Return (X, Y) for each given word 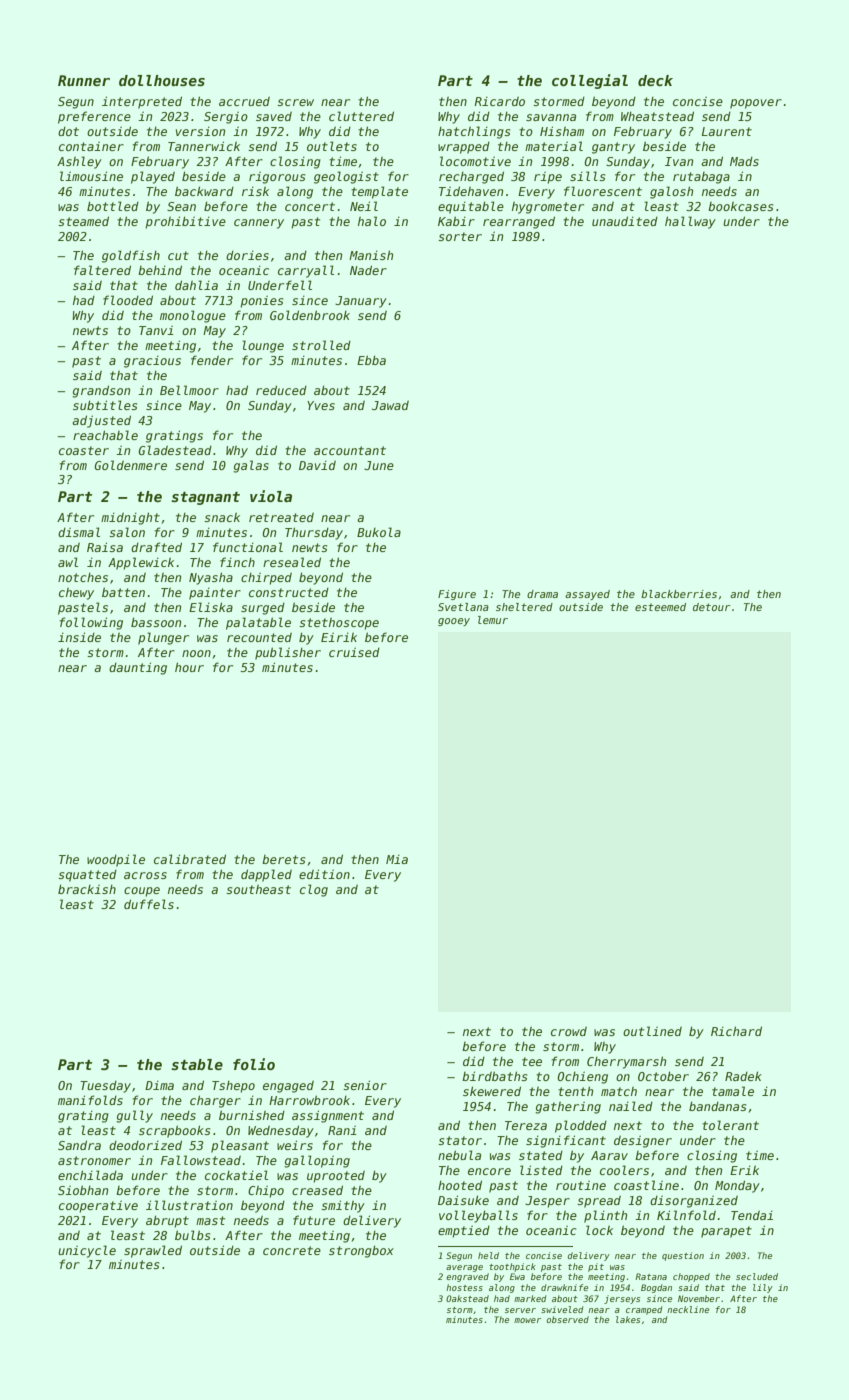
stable (197, 1064)
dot (68, 131)
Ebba (371, 360)
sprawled (153, 1251)
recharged (471, 177)
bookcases (740, 206)
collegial (590, 81)
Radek (743, 1076)
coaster (84, 450)
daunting (138, 668)
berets (283, 859)
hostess (464, 1287)
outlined (652, 1031)
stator (460, 1140)
